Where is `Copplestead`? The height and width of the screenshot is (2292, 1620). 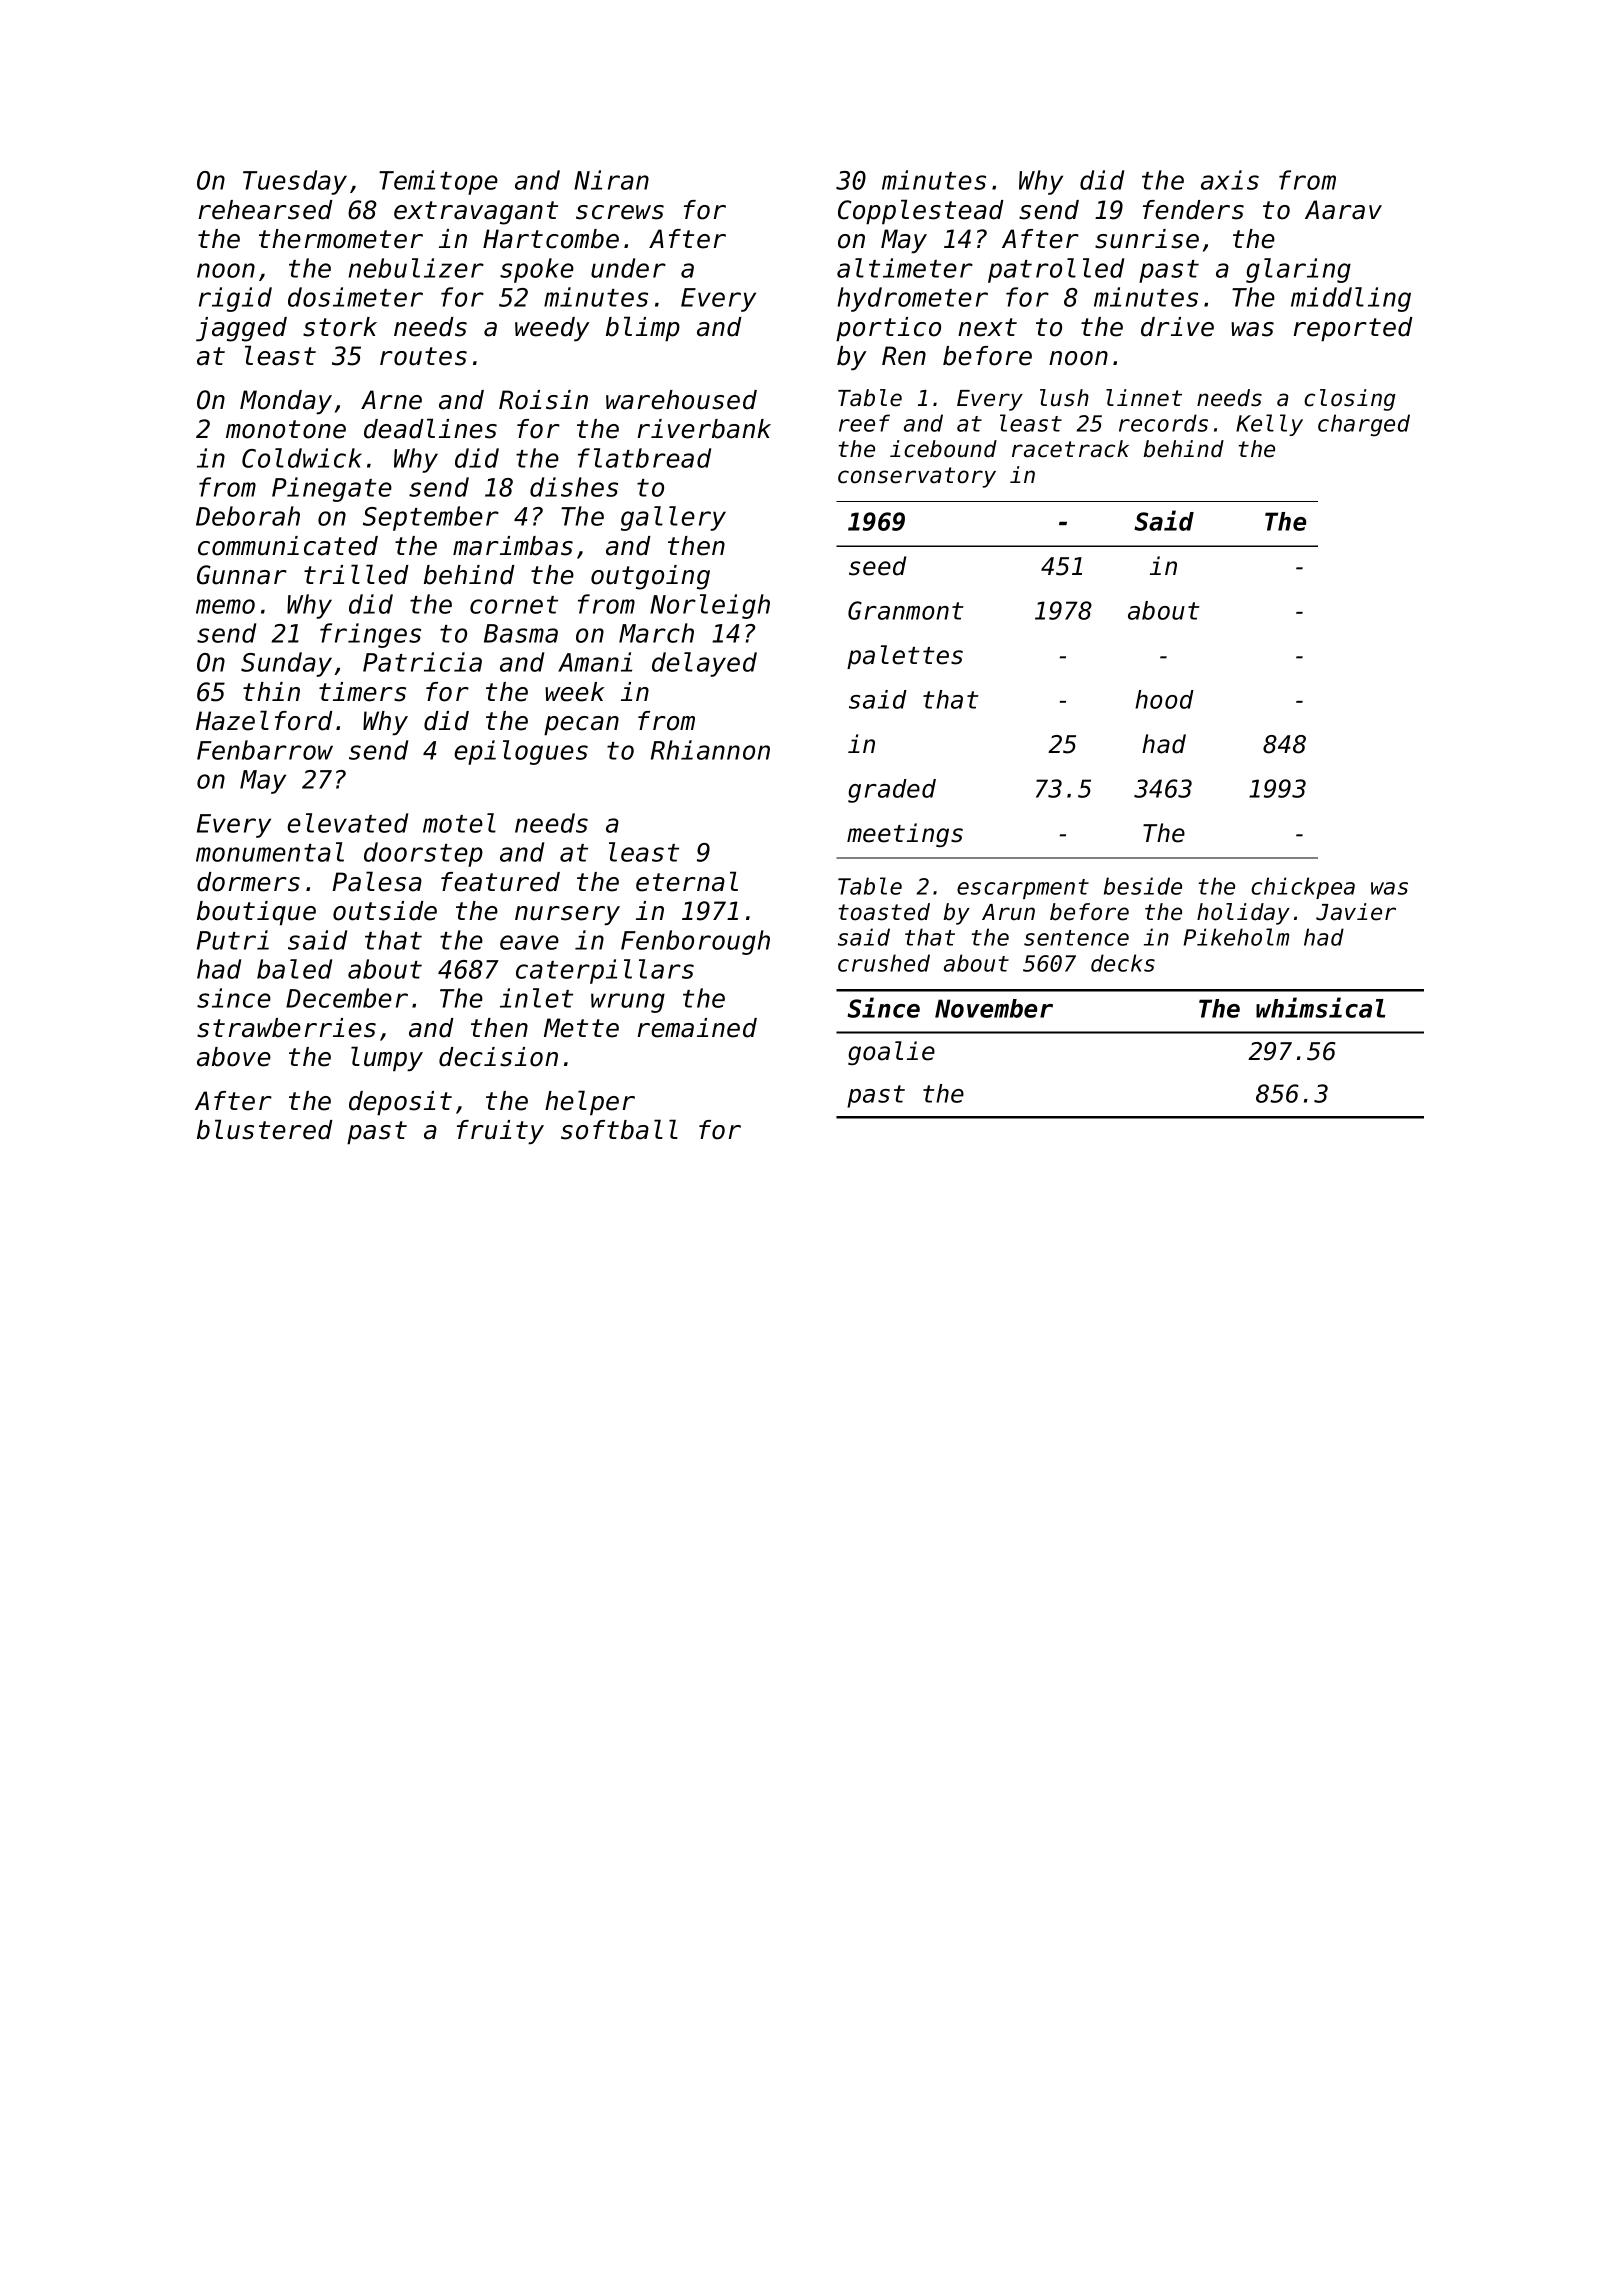 Copplestead is located at coordinates (921, 211).
